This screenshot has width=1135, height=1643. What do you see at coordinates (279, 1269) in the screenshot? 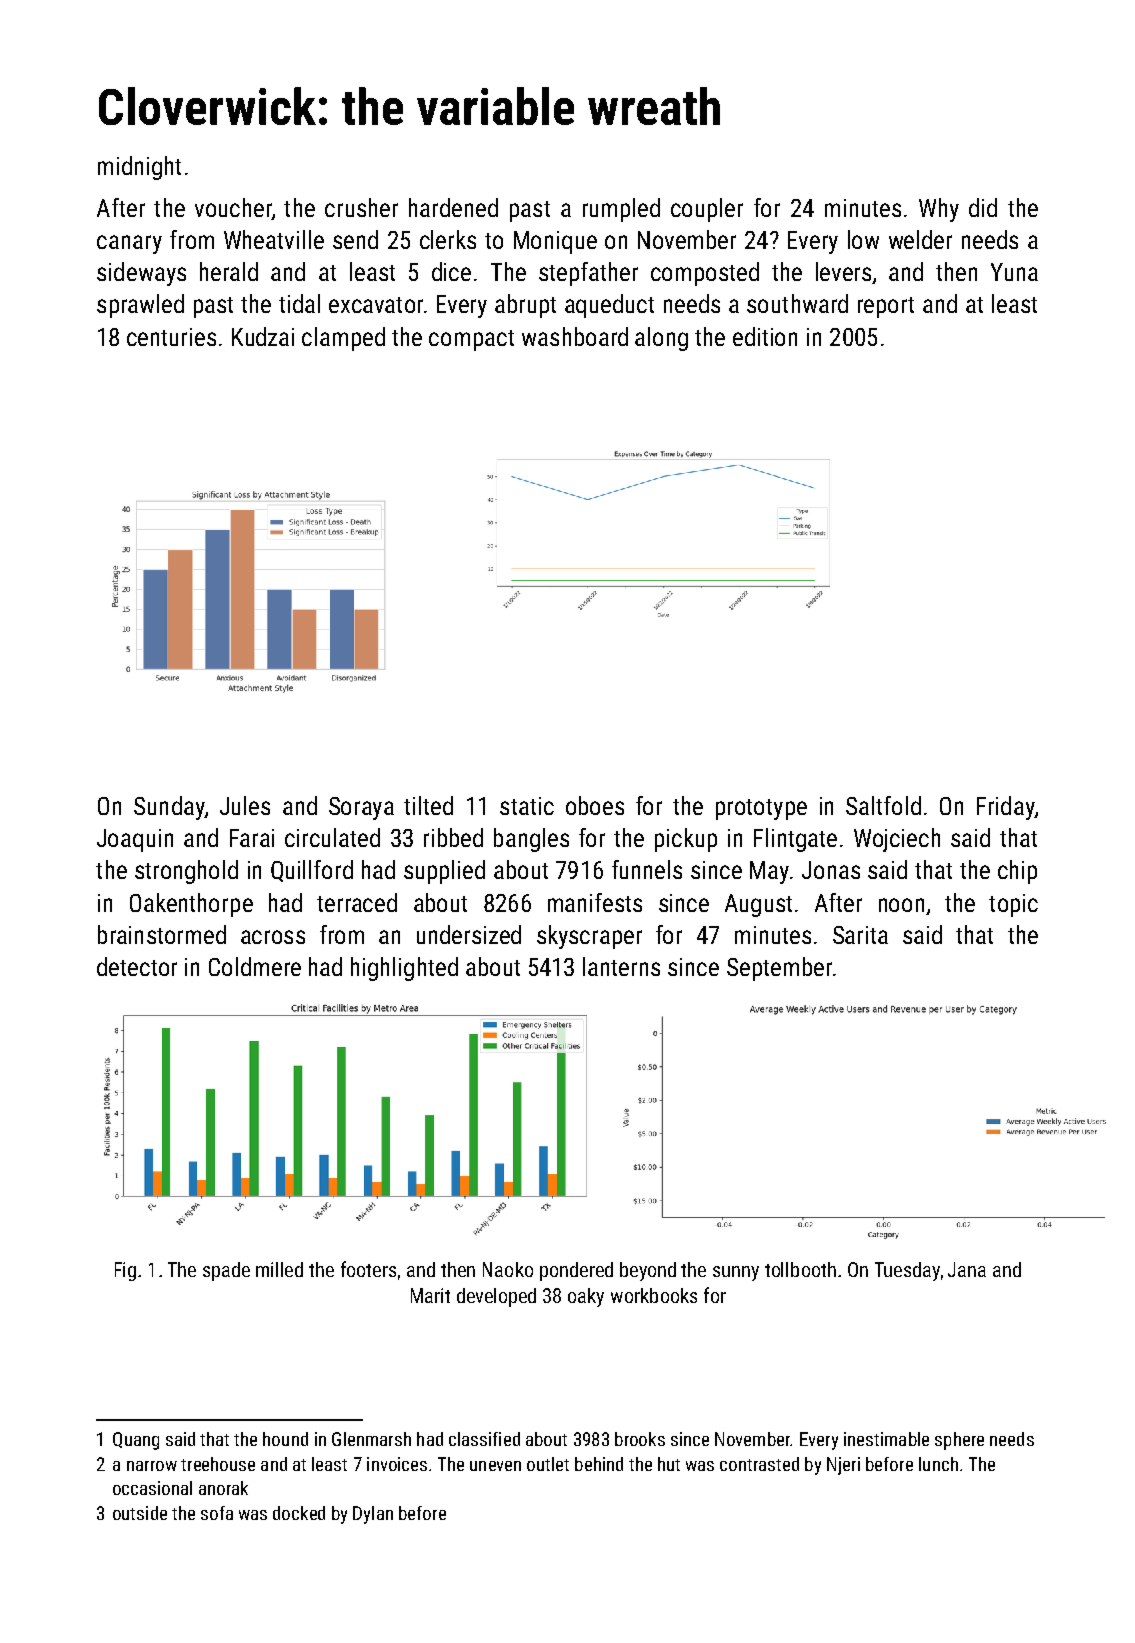
I see `milled` at bounding box center [279, 1269].
